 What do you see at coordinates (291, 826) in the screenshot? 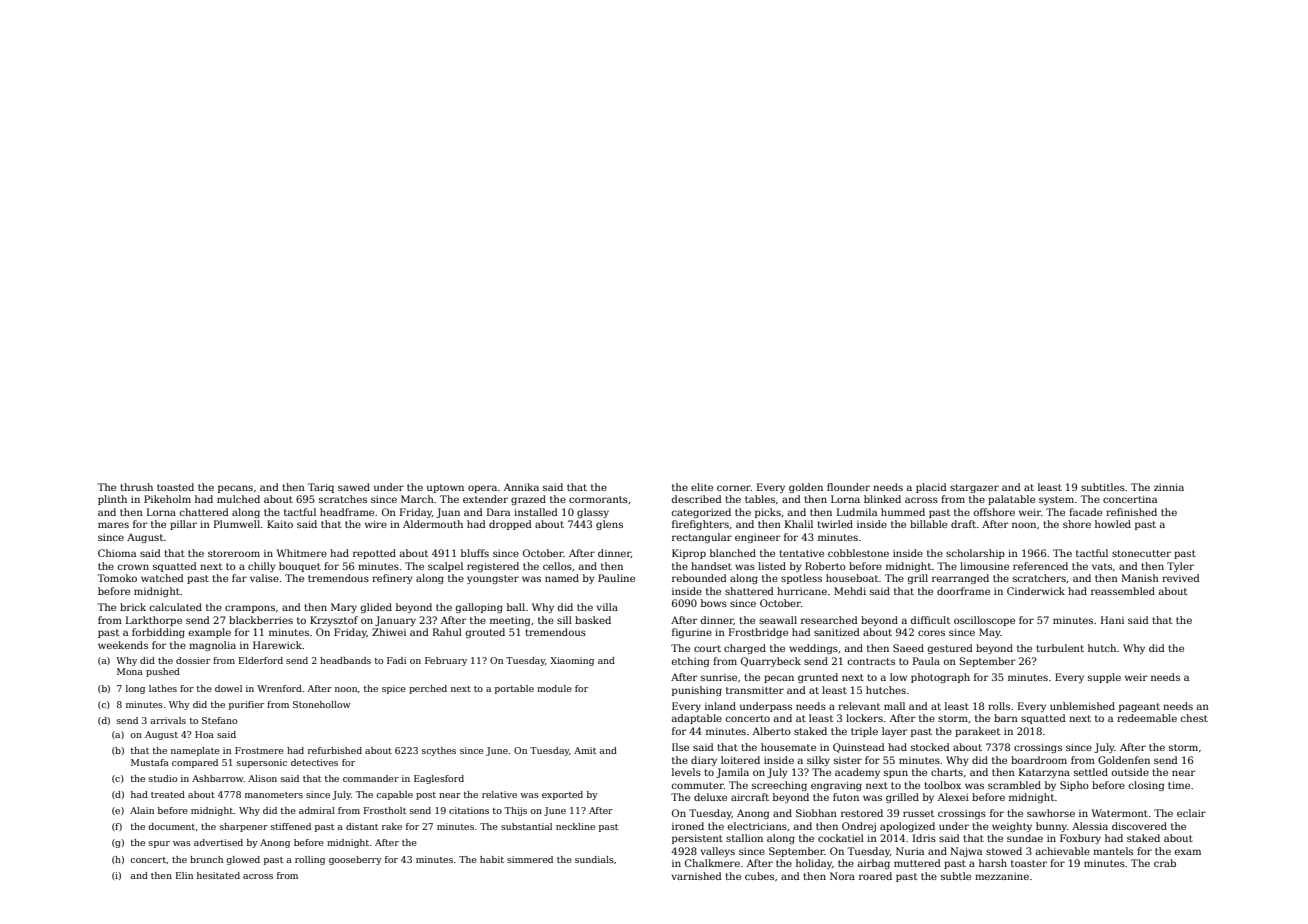
I see `stiffened` at bounding box center [291, 826].
